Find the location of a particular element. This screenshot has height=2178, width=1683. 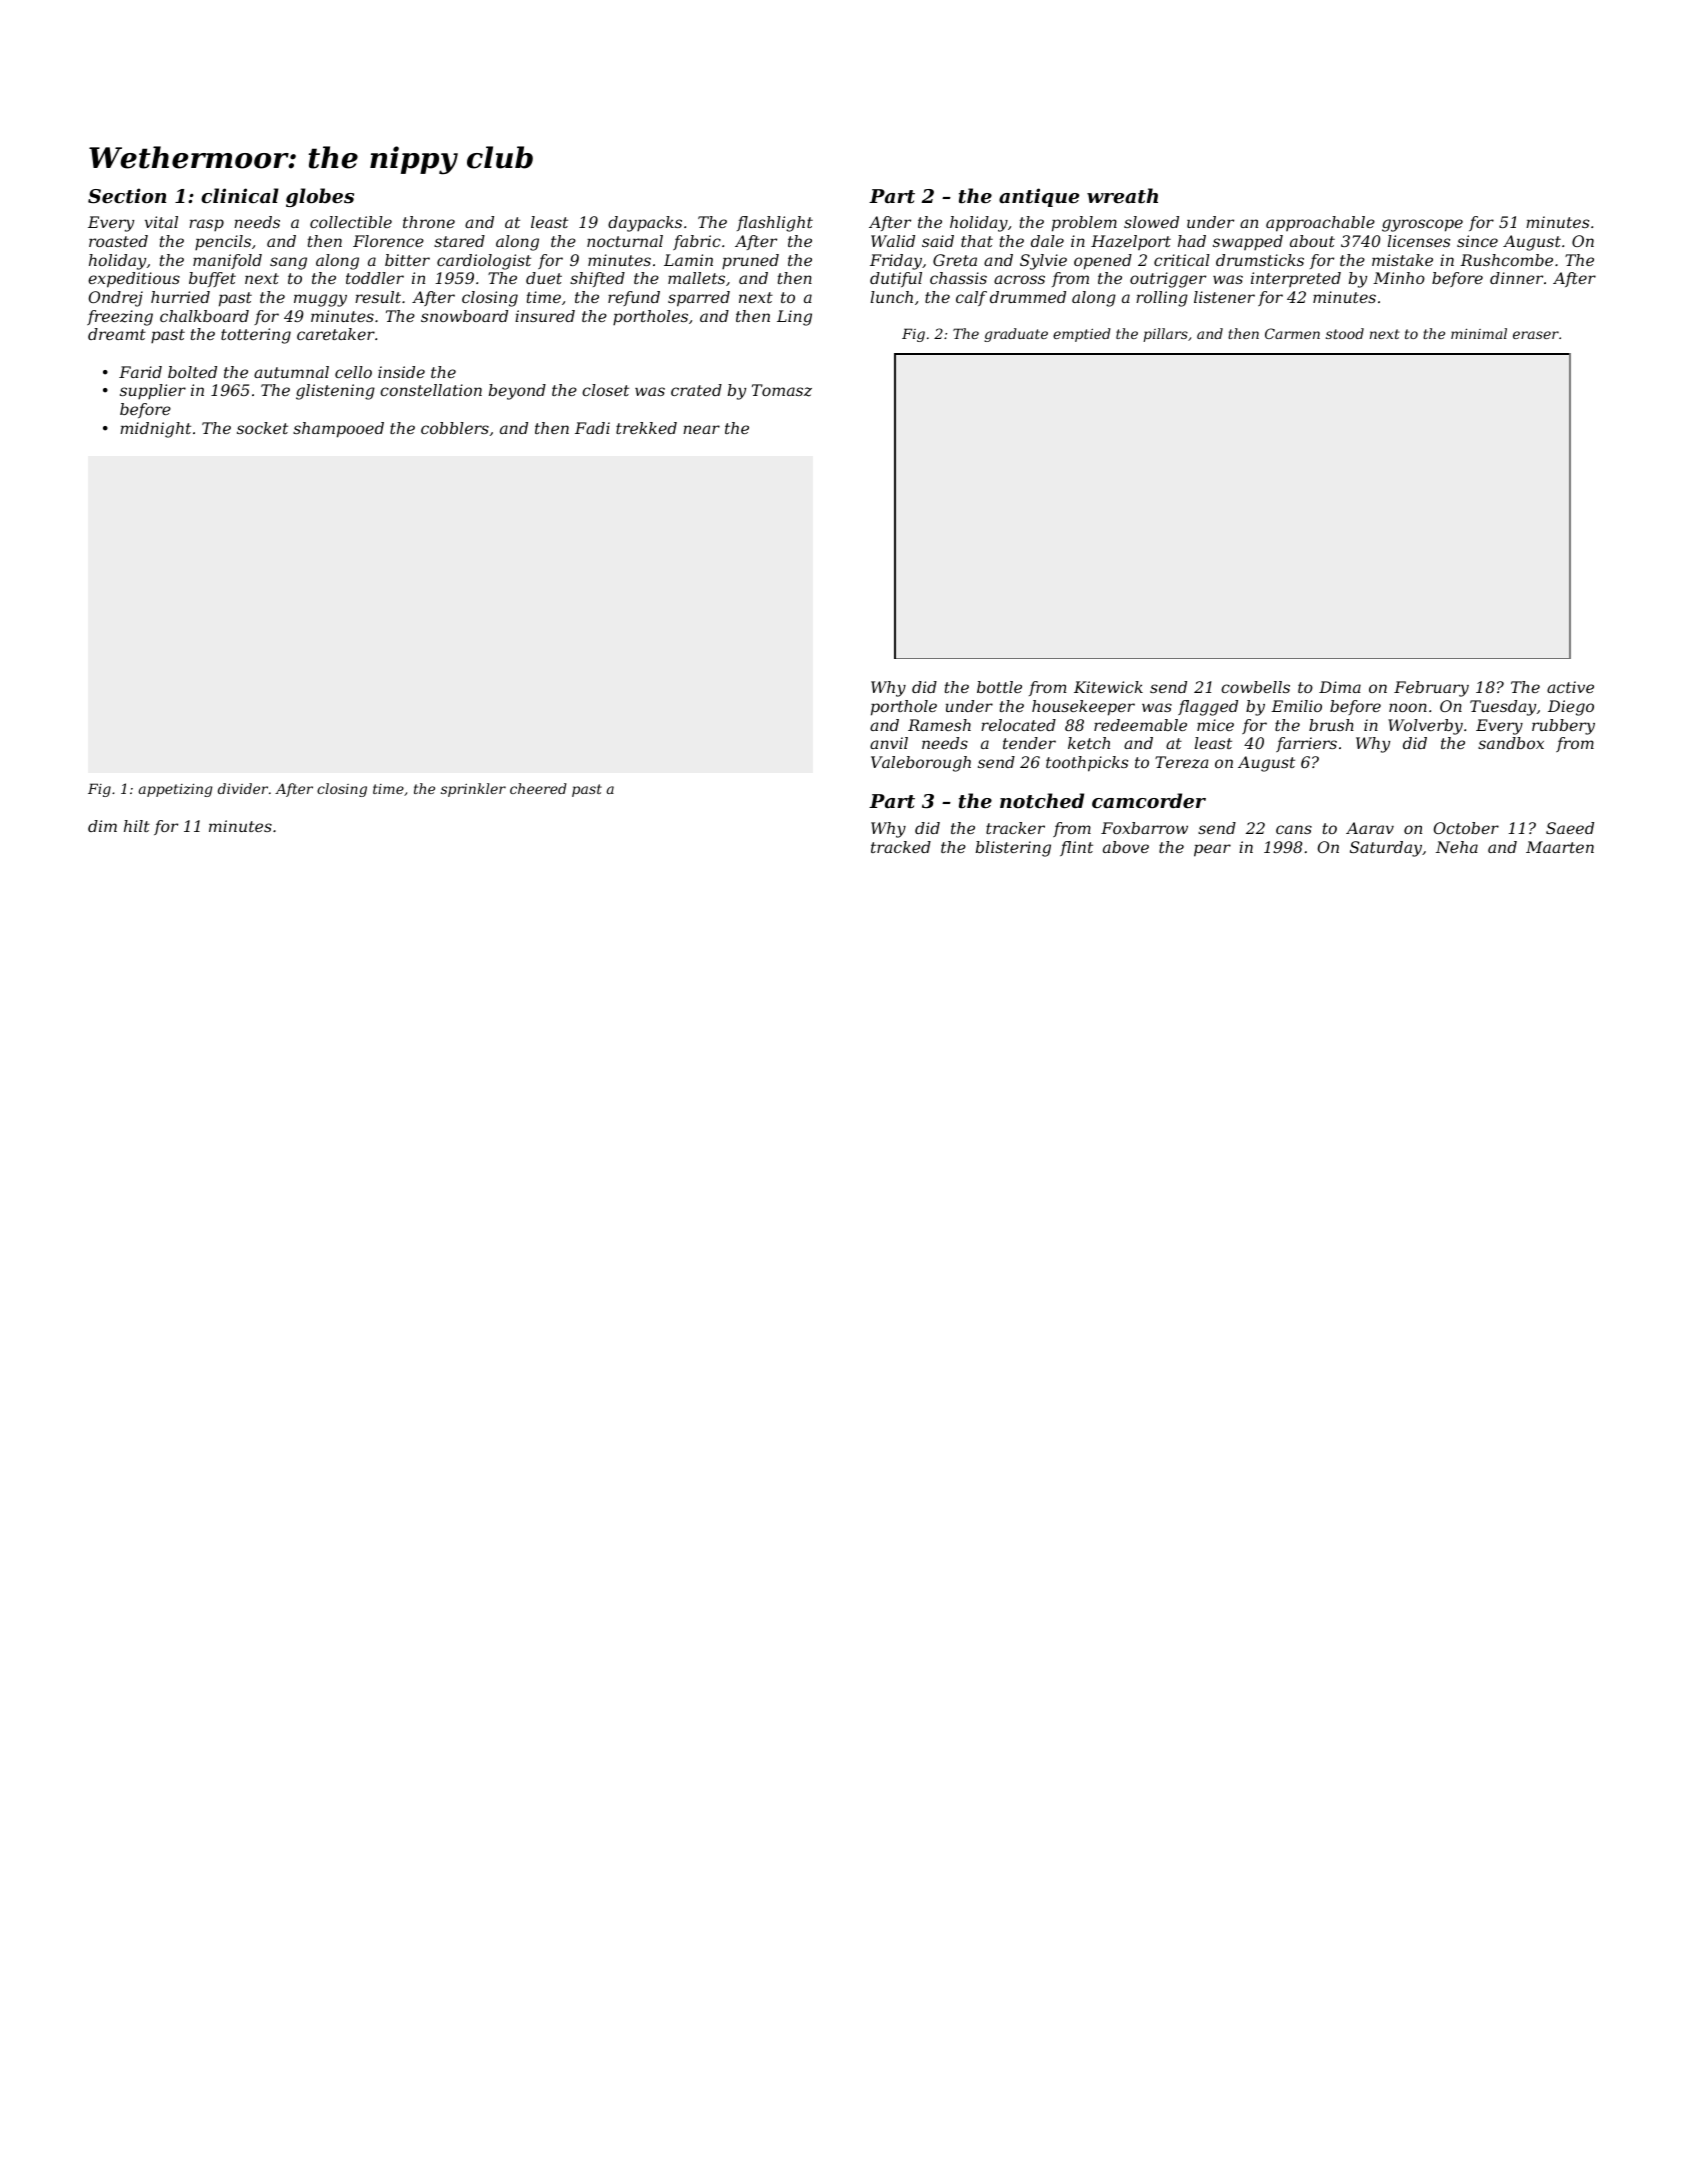

Dima is located at coordinates (1340, 687).
